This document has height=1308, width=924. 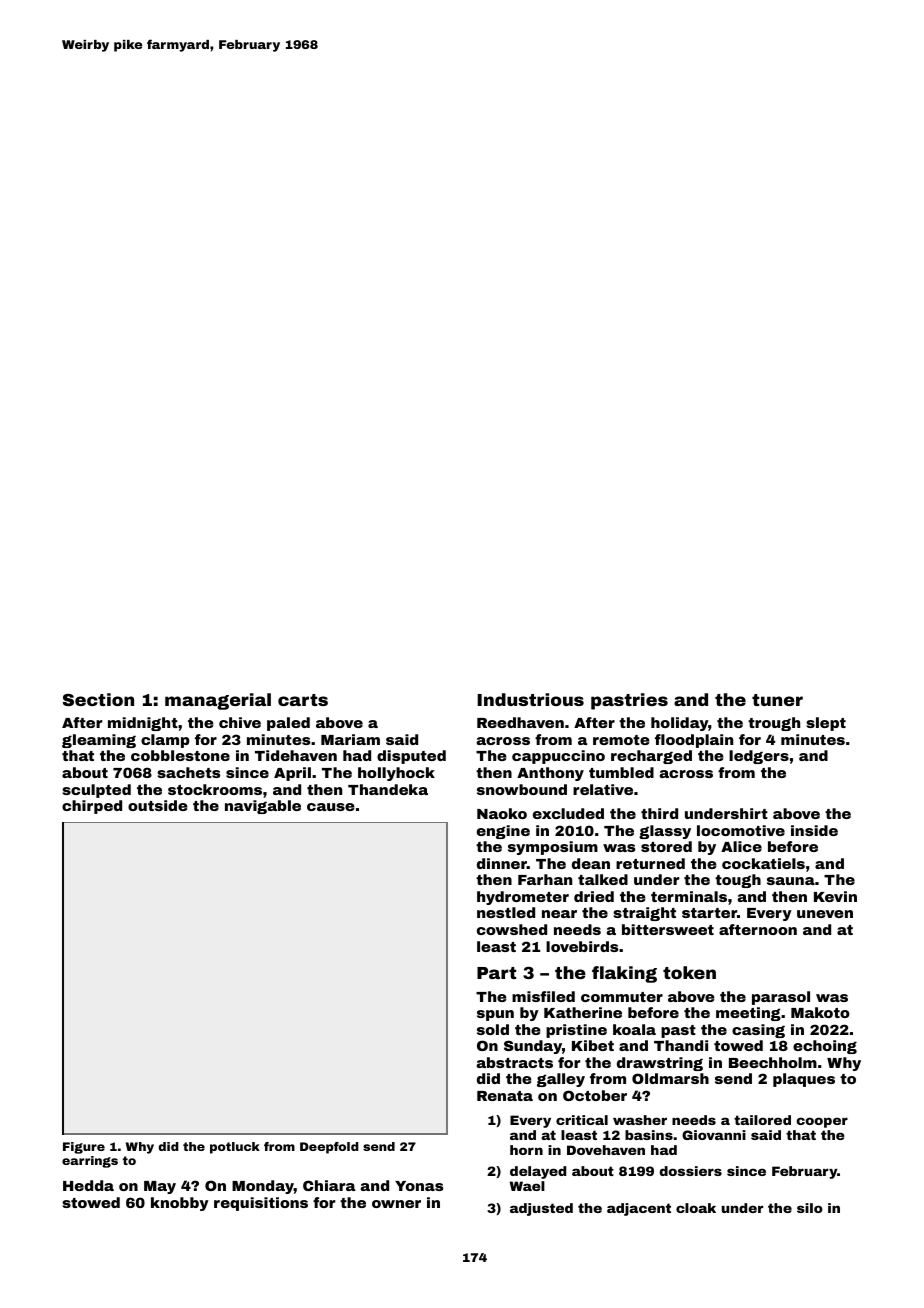 What do you see at coordinates (99, 741) in the document?
I see `gleaming` at bounding box center [99, 741].
